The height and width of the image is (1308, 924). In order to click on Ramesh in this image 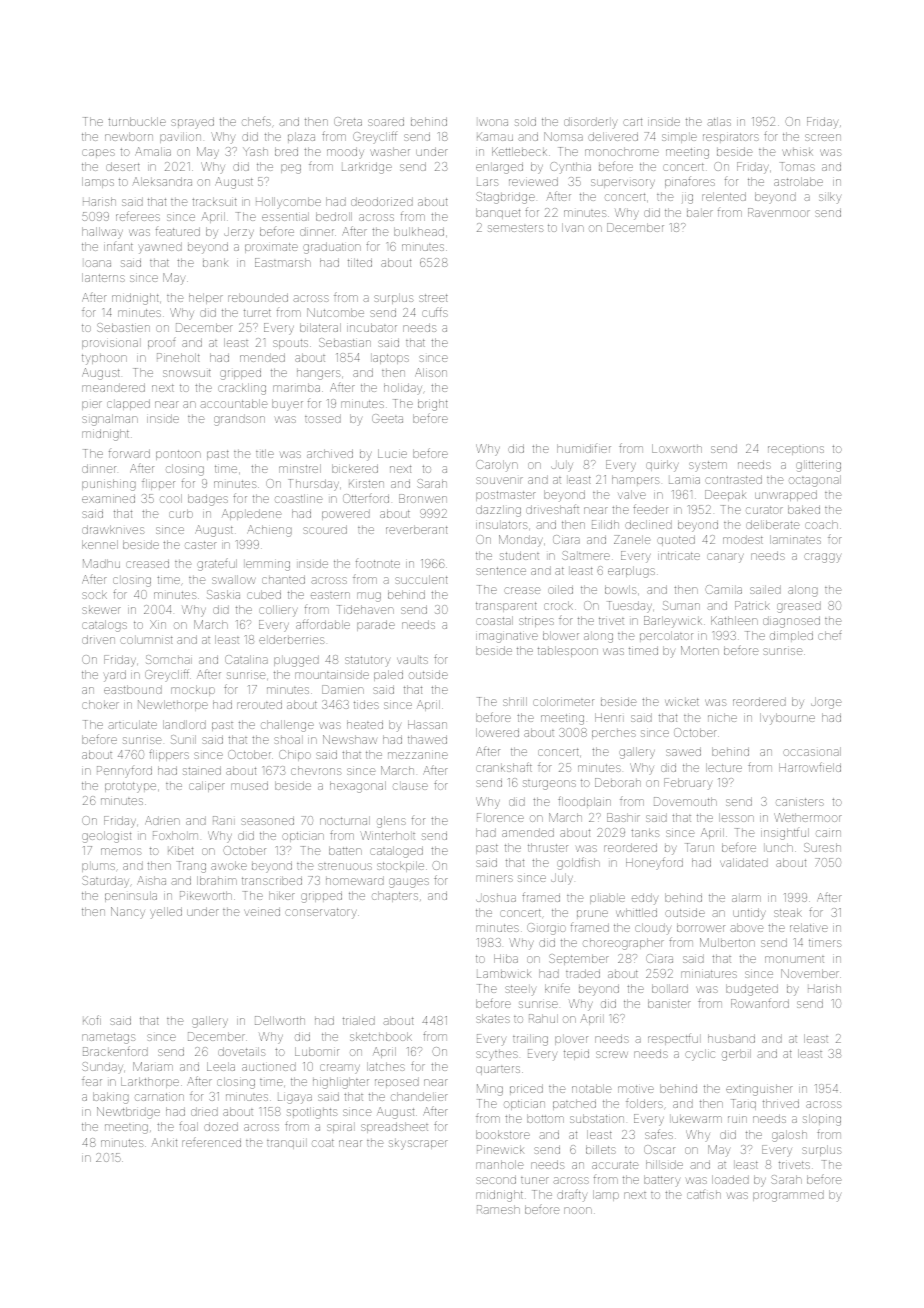, I will do `click(498, 1209)`.
